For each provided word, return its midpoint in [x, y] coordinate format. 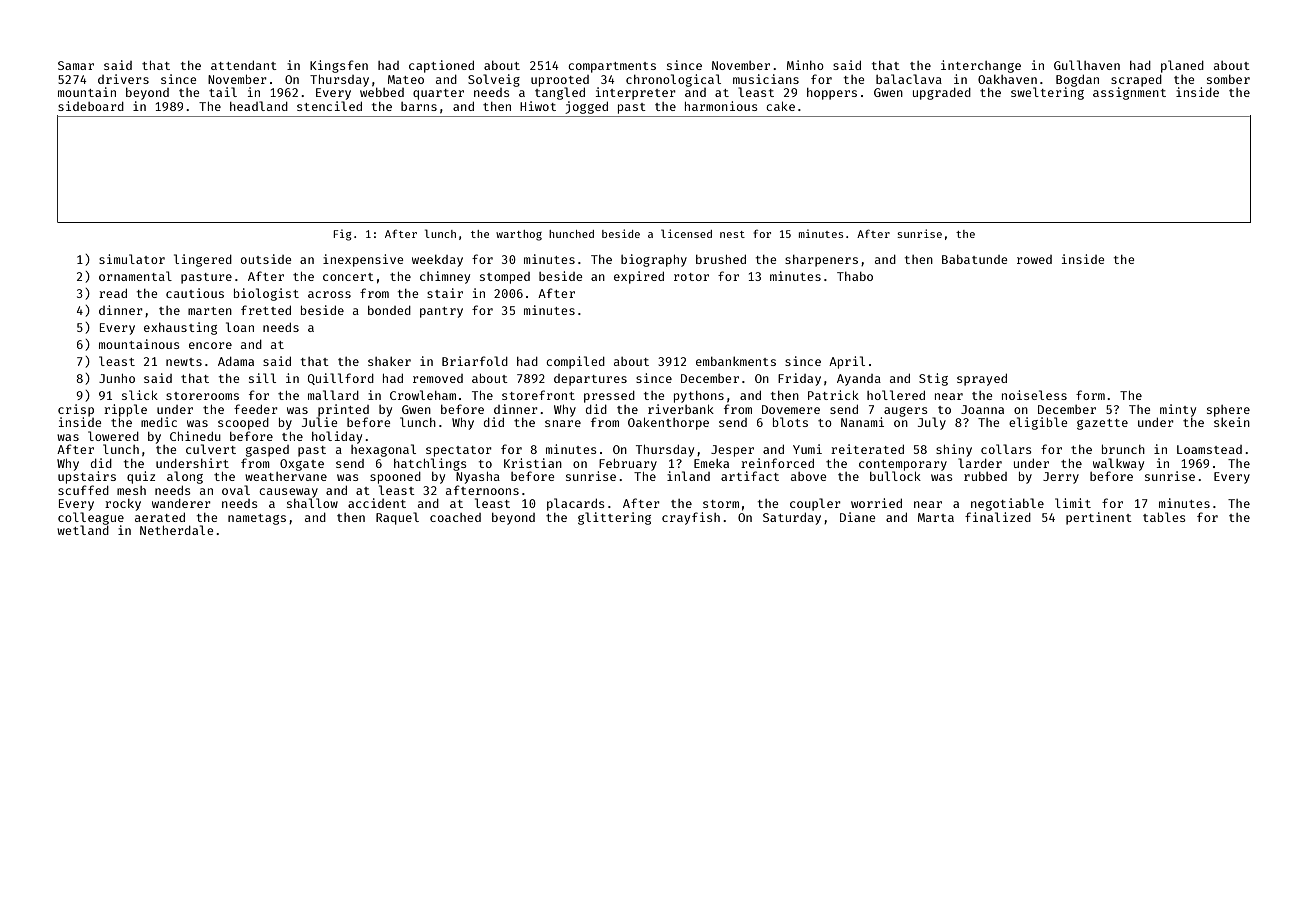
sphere [1228, 411]
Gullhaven [1087, 65]
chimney [445, 277]
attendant [244, 65]
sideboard [91, 106]
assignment [1129, 93]
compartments [612, 67]
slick [140, 395]
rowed [1034, 259]
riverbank [681, 409]
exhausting [180, 328]
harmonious [721, 106]
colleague [91, 518]
